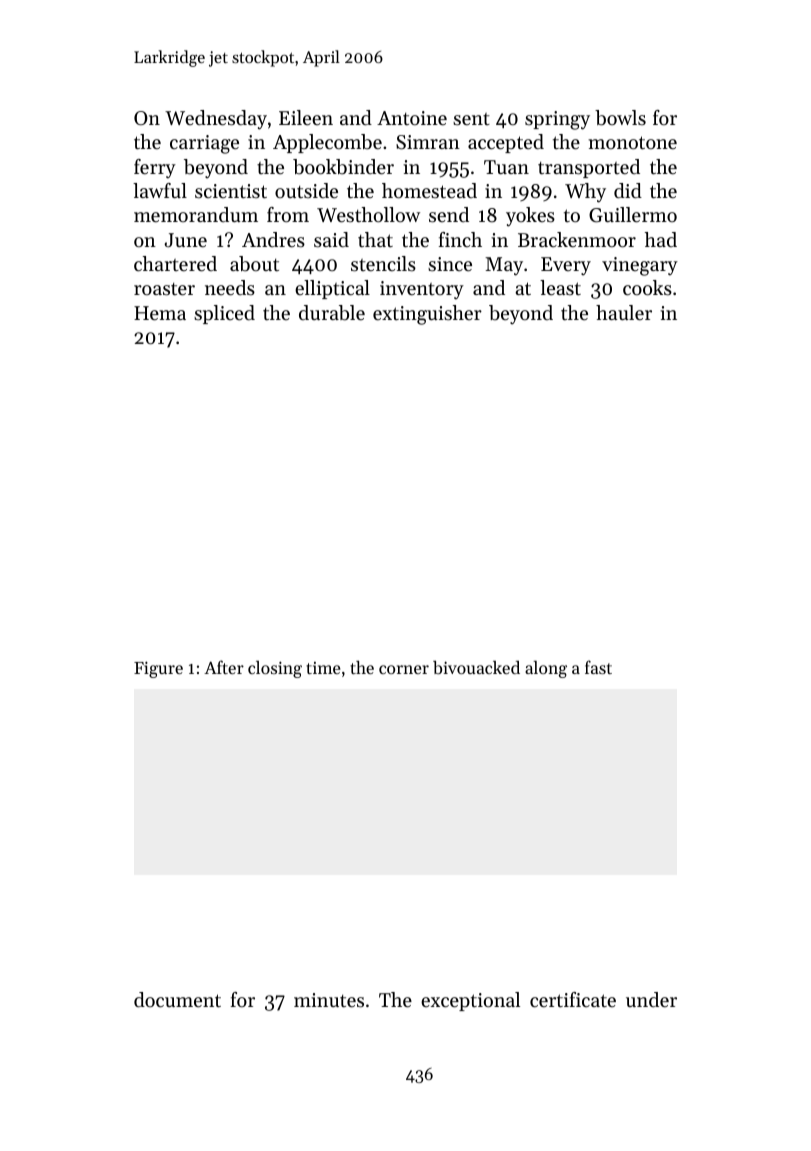 This page has width=811, height=1151. I want to click on outside, so click(306, 191).
